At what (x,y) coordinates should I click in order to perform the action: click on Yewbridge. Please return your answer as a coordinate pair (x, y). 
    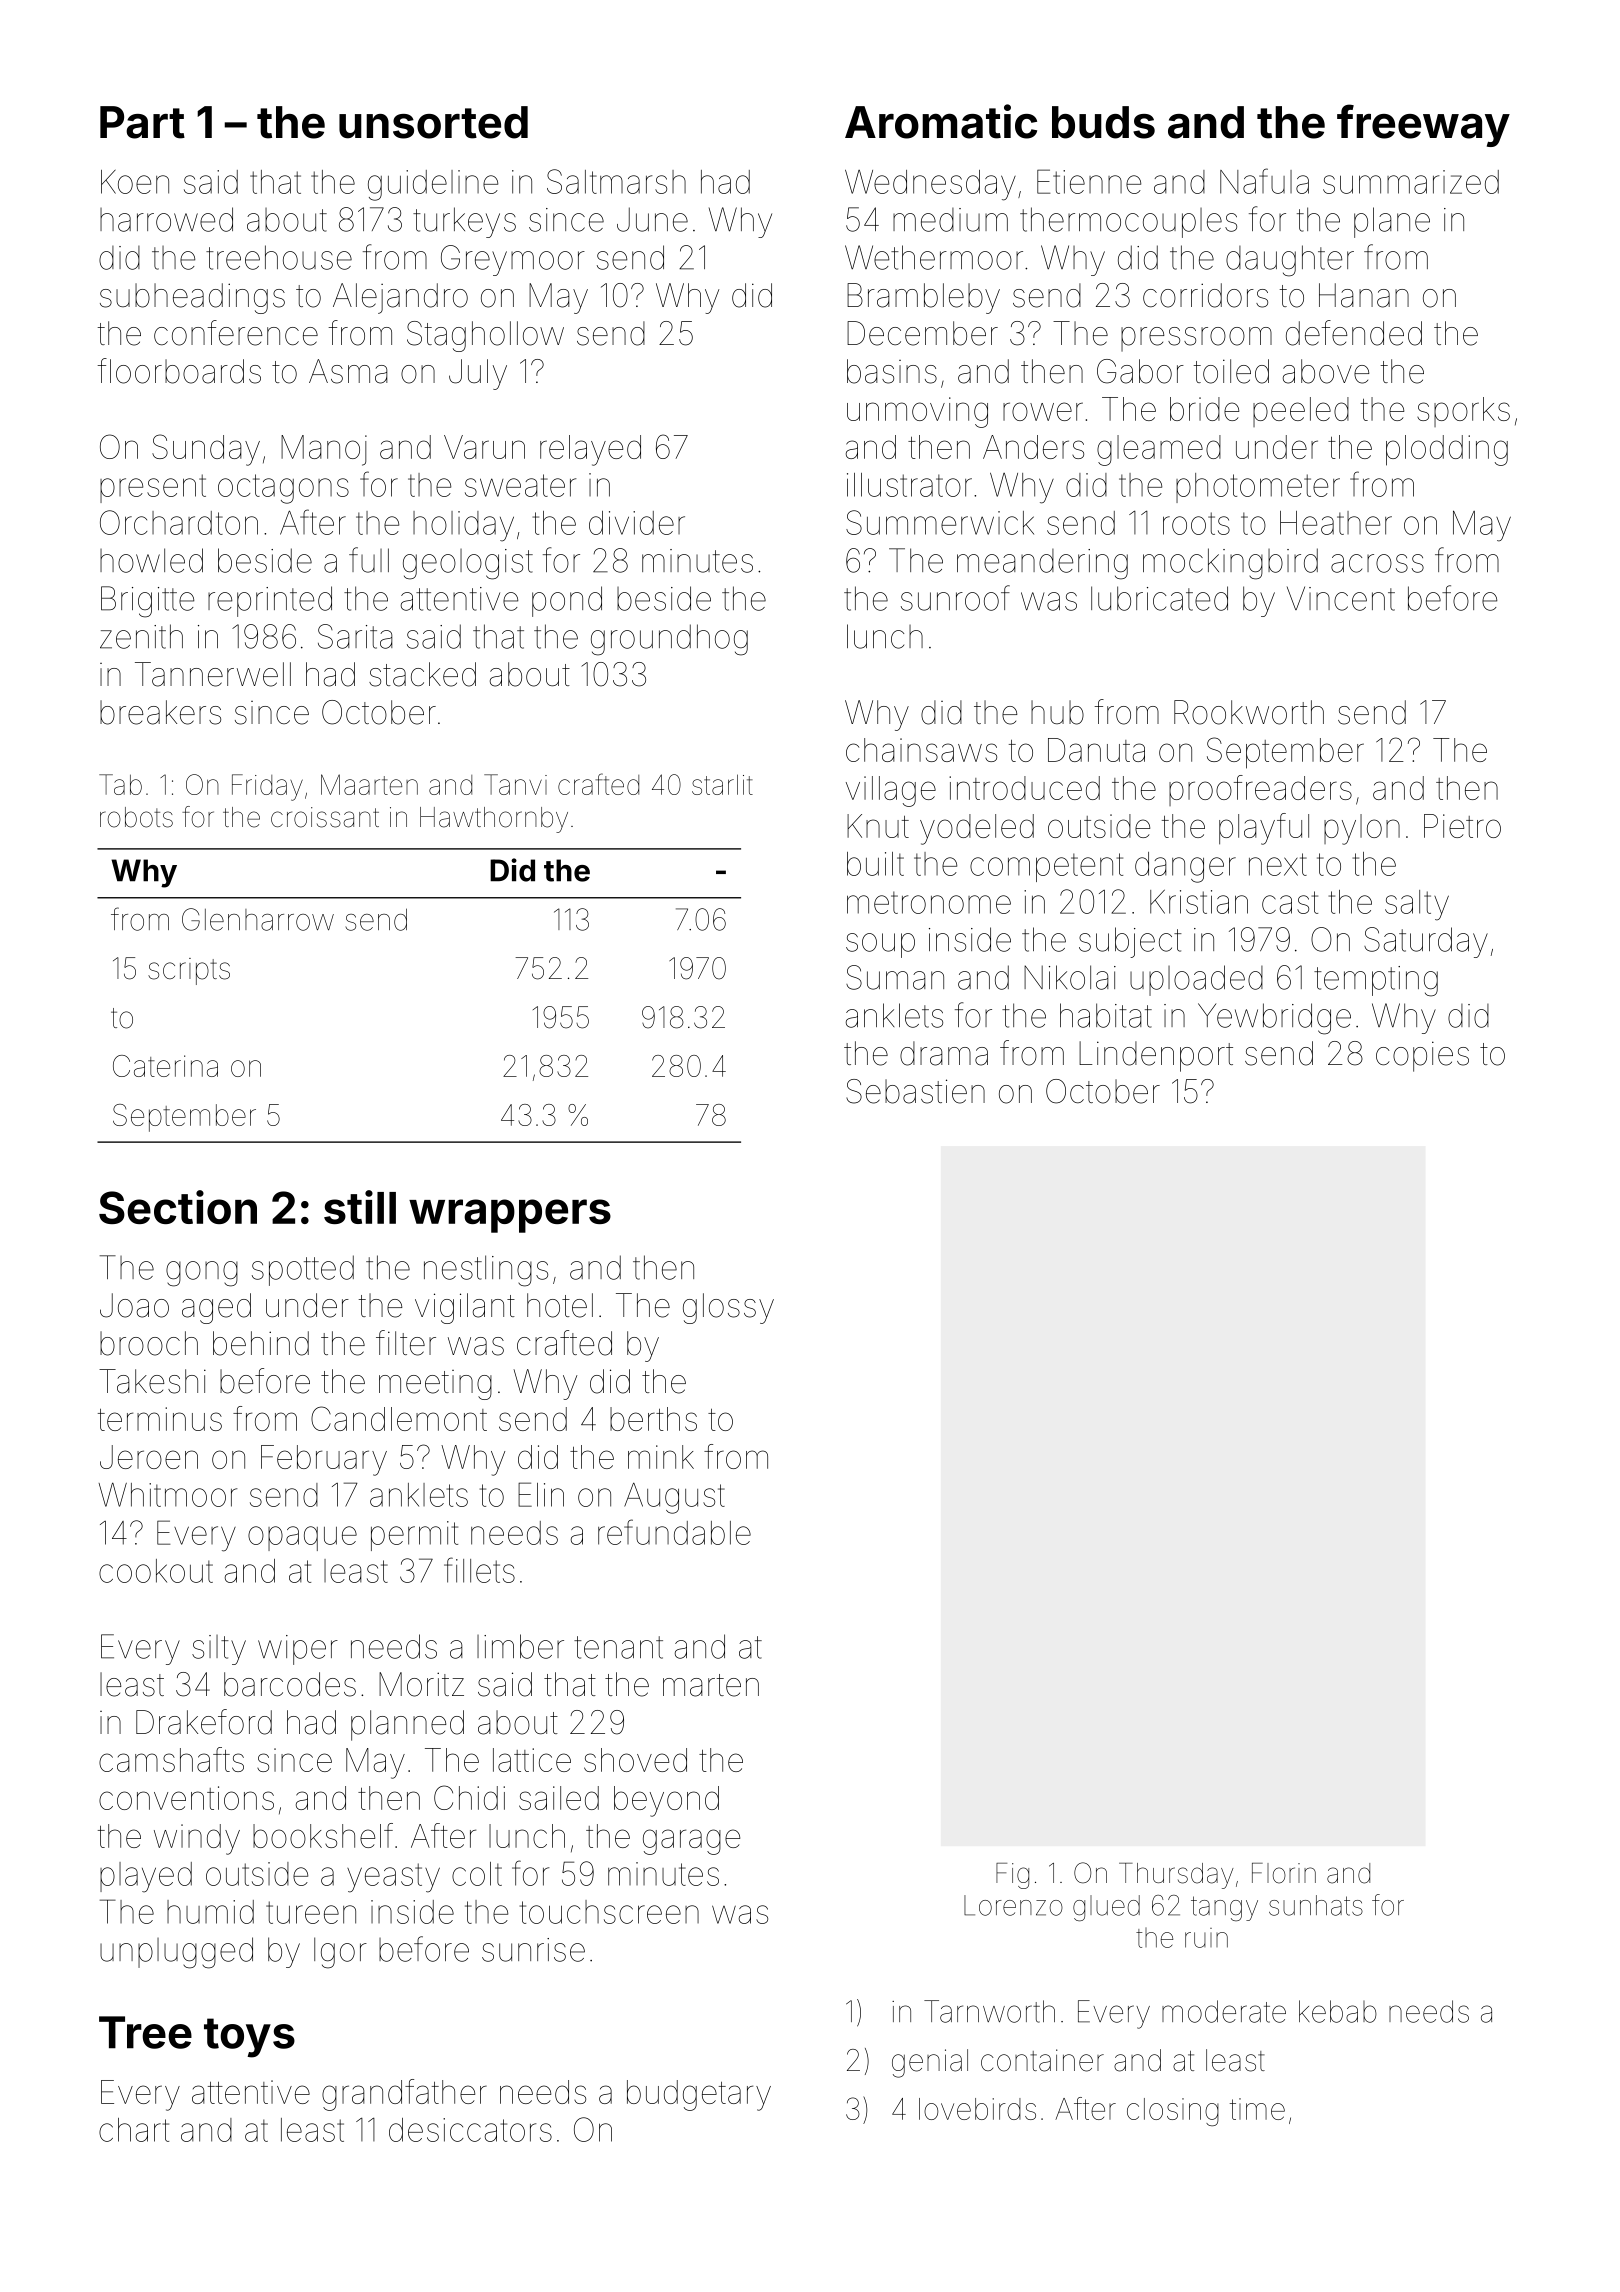
    Looking at the image, I should click on (1274, 1019).
